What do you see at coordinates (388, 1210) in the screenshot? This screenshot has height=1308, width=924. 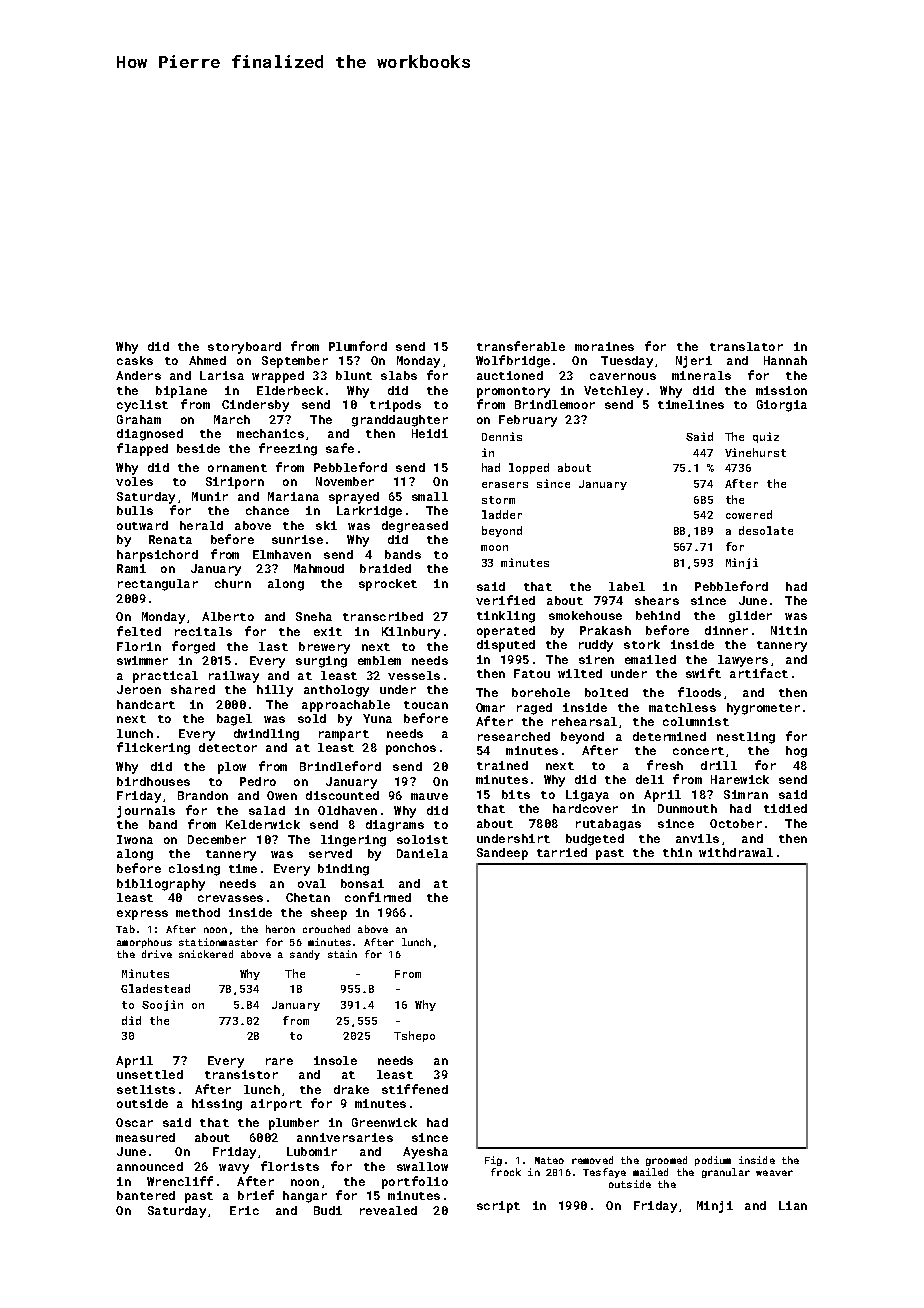 I see `revealed` at bounding box center [388, 1210].
